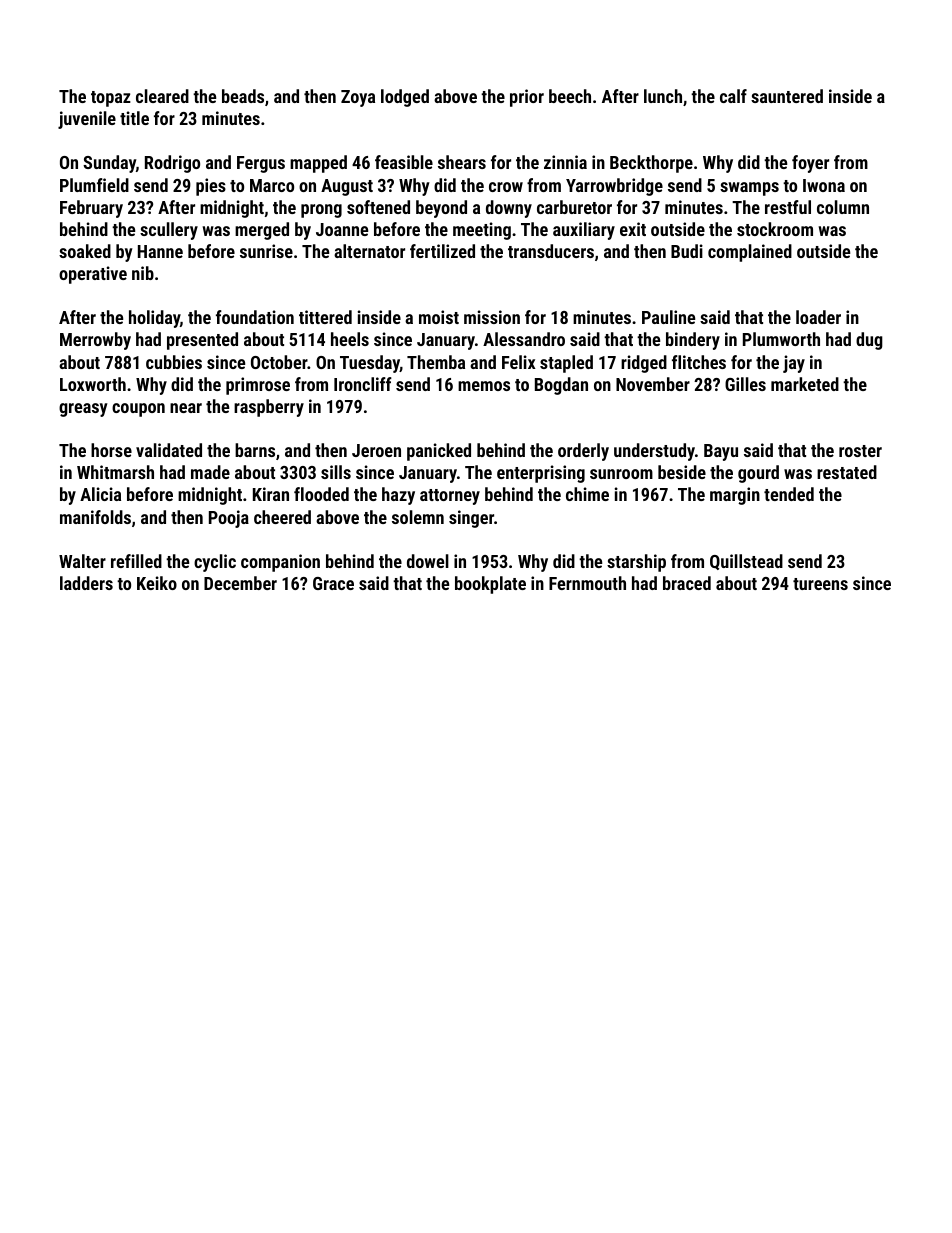 The width and height of the screenshot is (952, 1233). What do you see at coordinates (789, 494) in the screenshot?
I see `tended` at bounding box center [789, 494].
